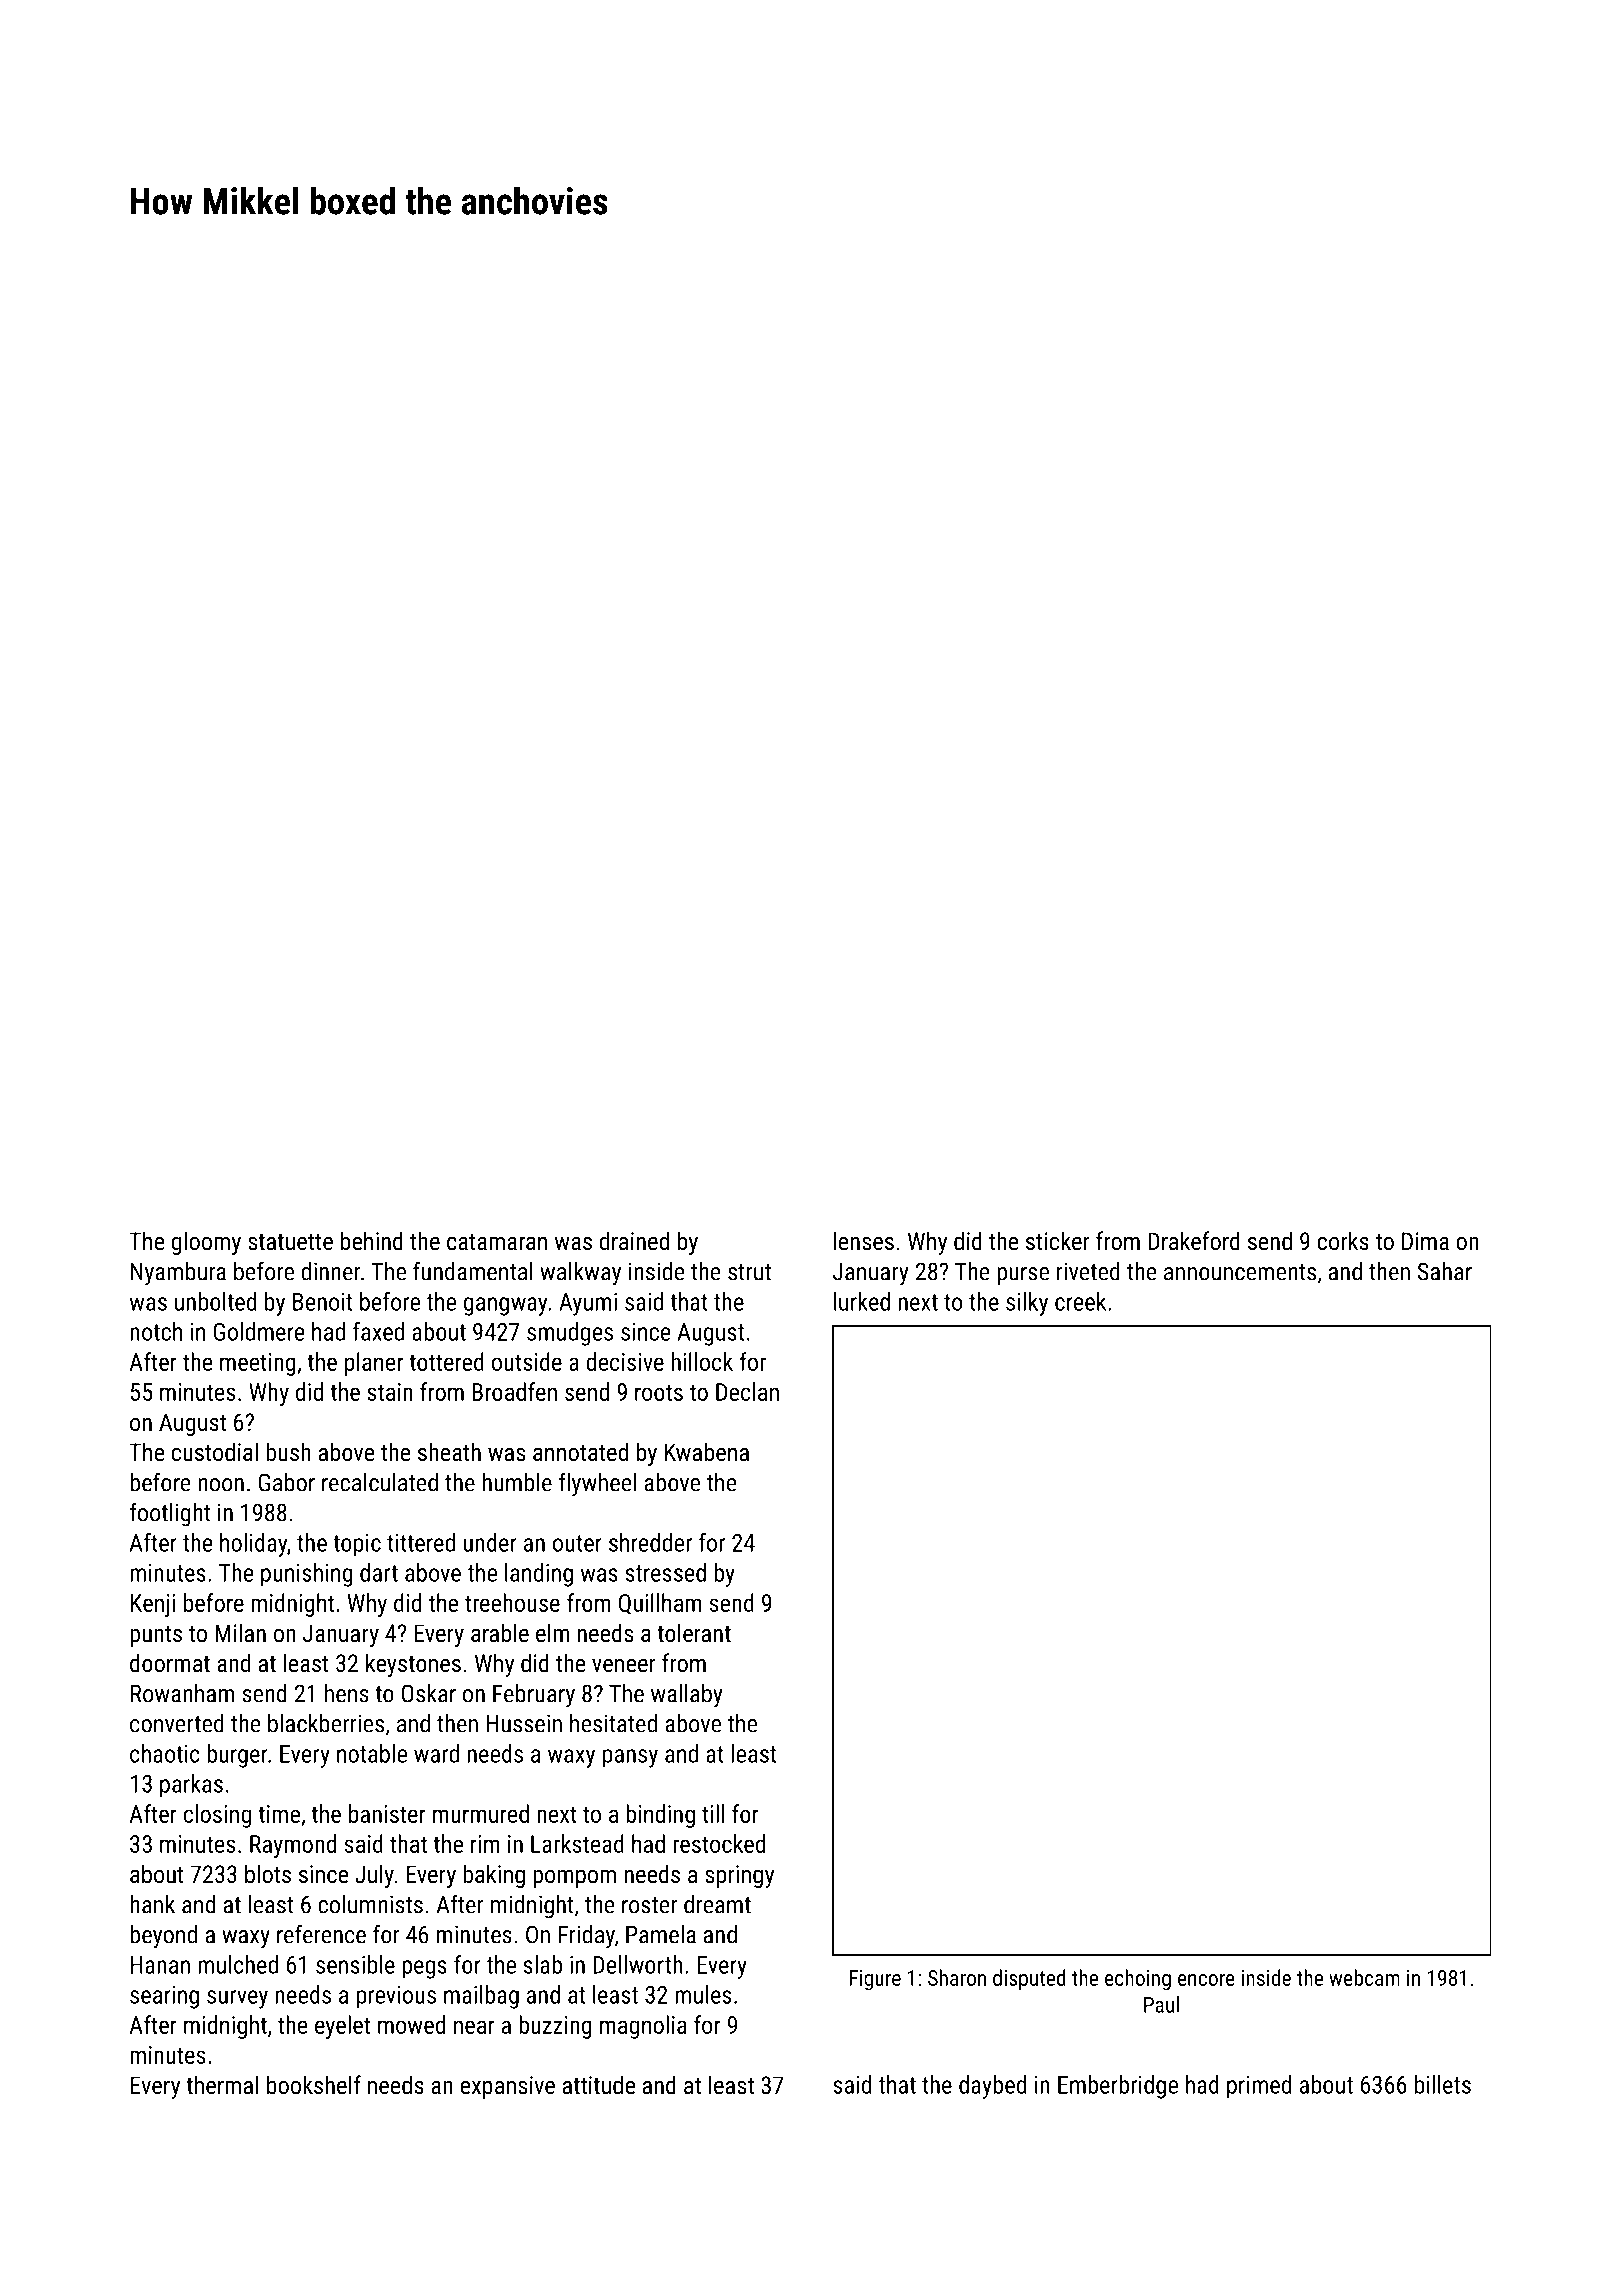 This screenshot has height=2292, width=1620. Describe the element at coordinates (307, 1575) in the screenshot. I see `punishing` at that location.
